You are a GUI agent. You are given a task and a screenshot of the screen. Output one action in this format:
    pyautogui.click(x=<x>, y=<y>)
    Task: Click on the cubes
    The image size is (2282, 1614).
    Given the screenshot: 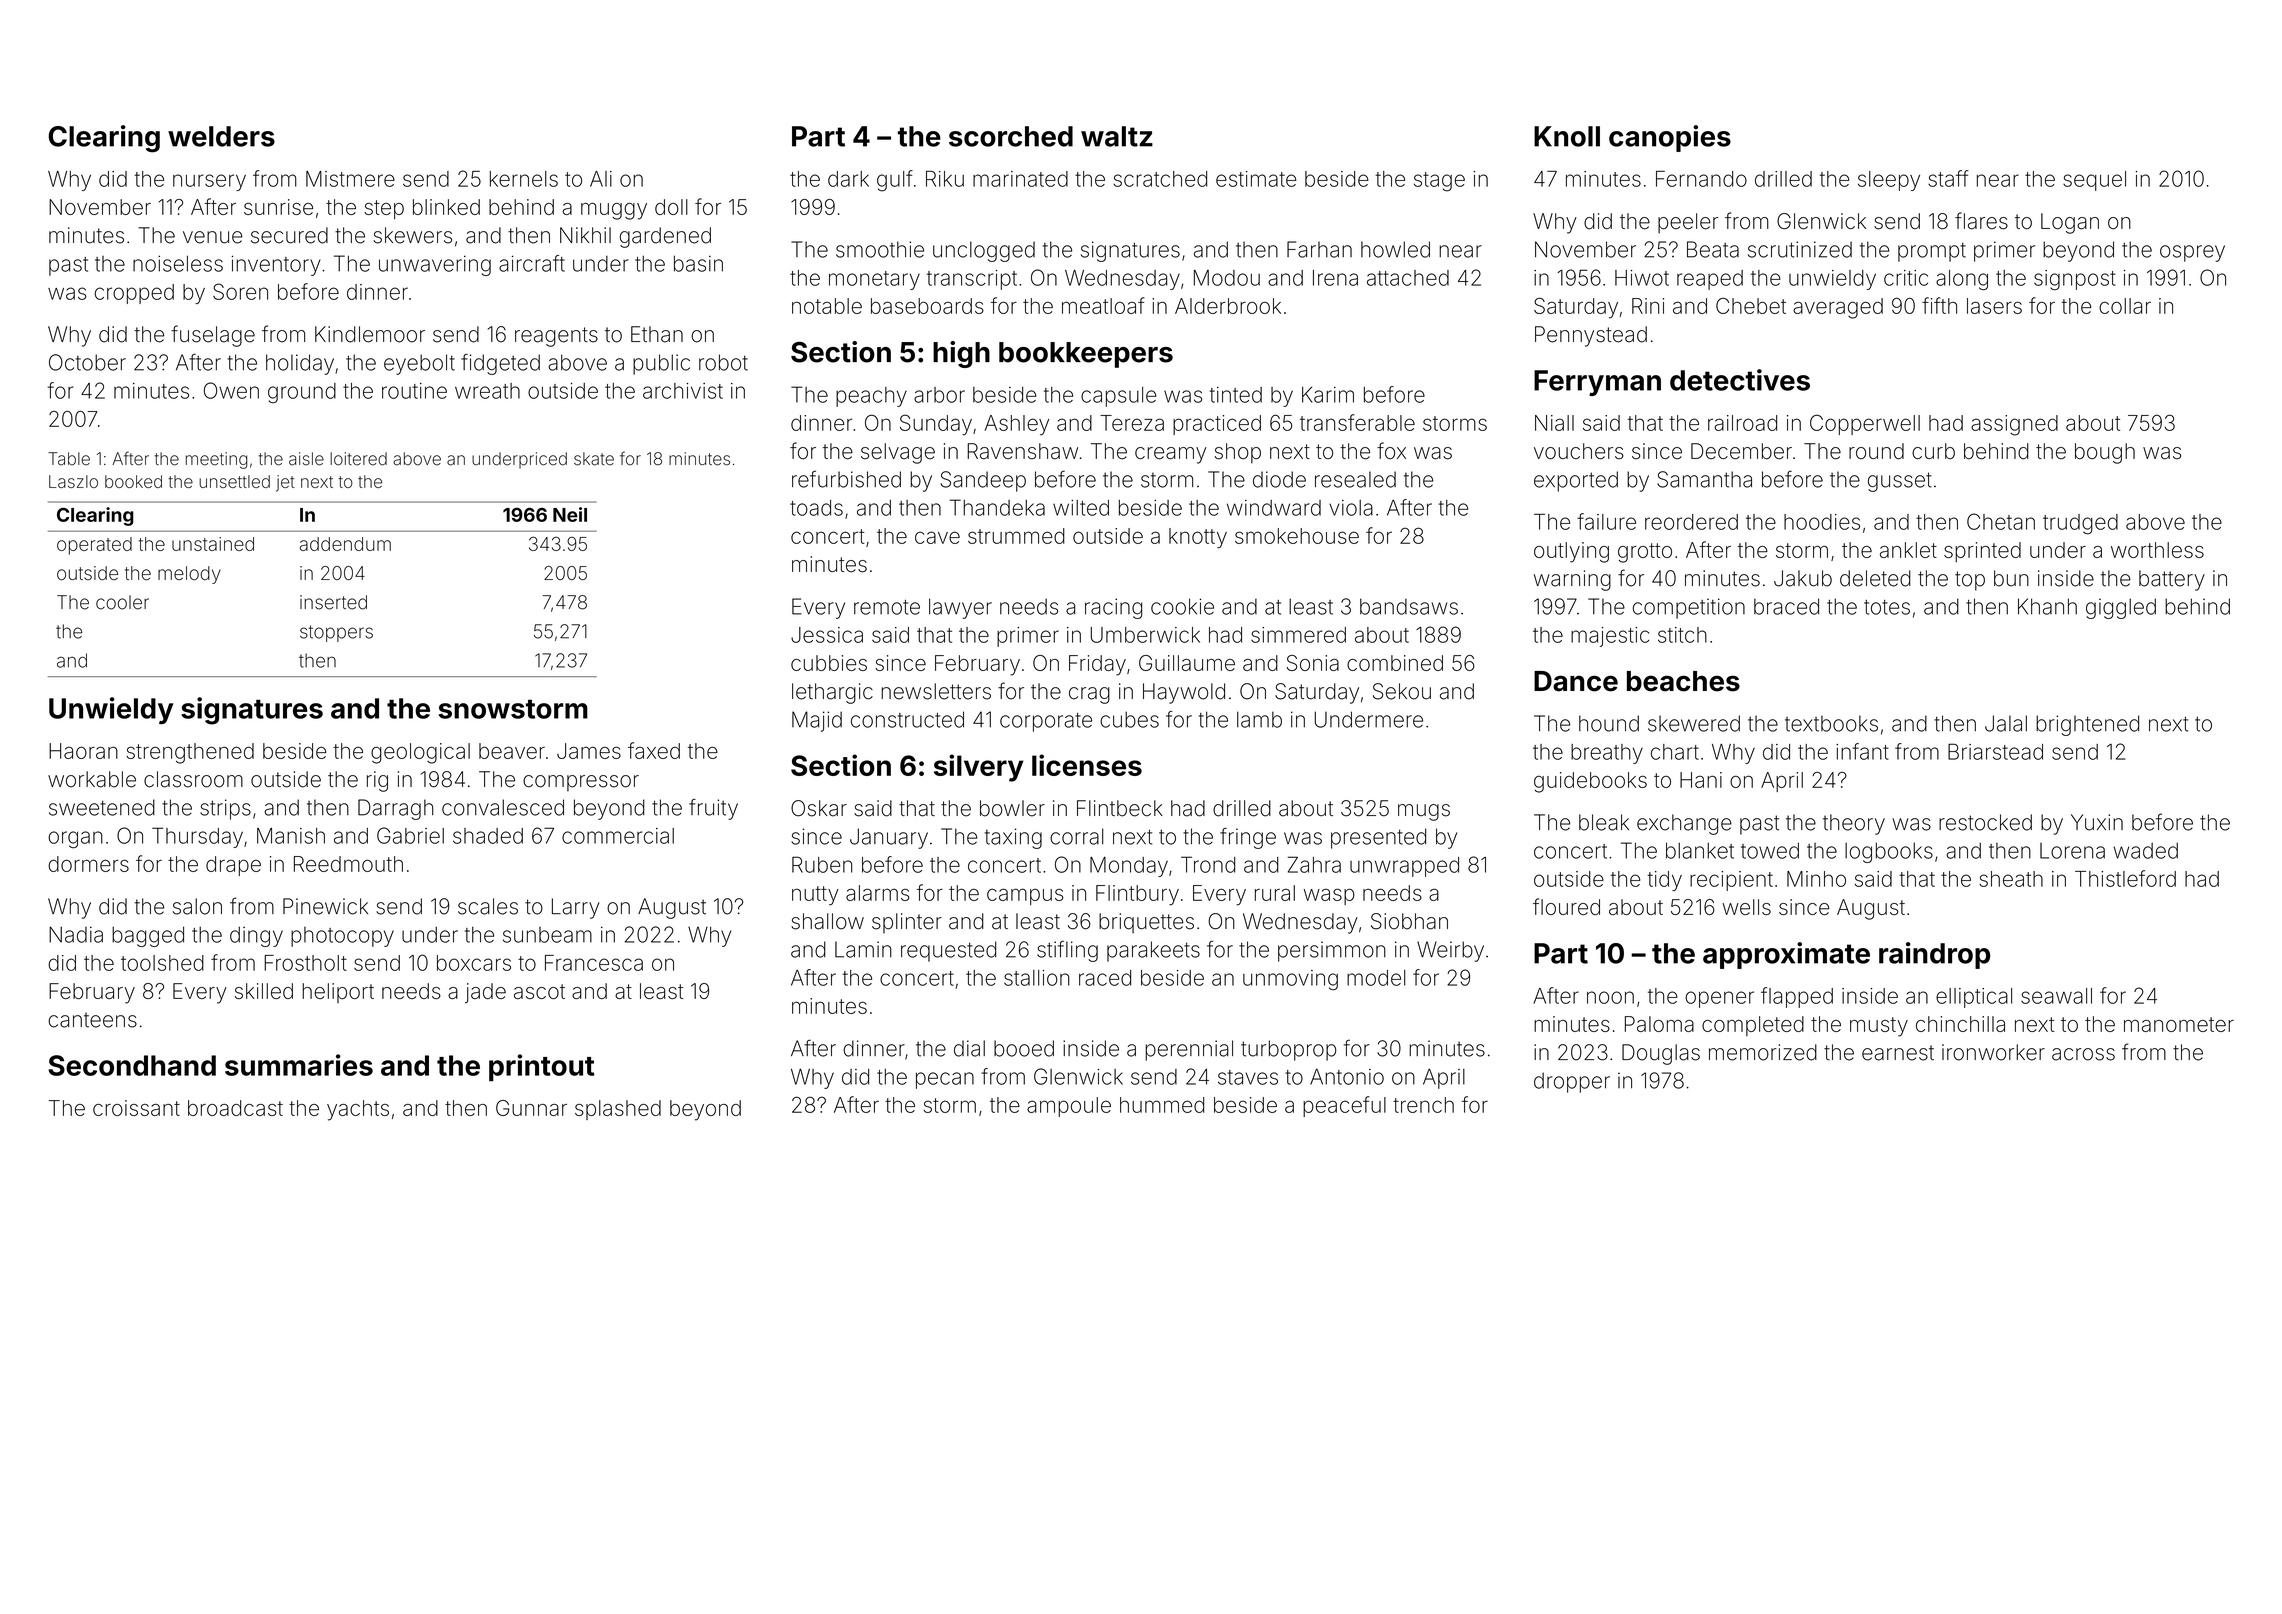 What is the action you would take?
    pyautogui.click(x=1129, y=719)
